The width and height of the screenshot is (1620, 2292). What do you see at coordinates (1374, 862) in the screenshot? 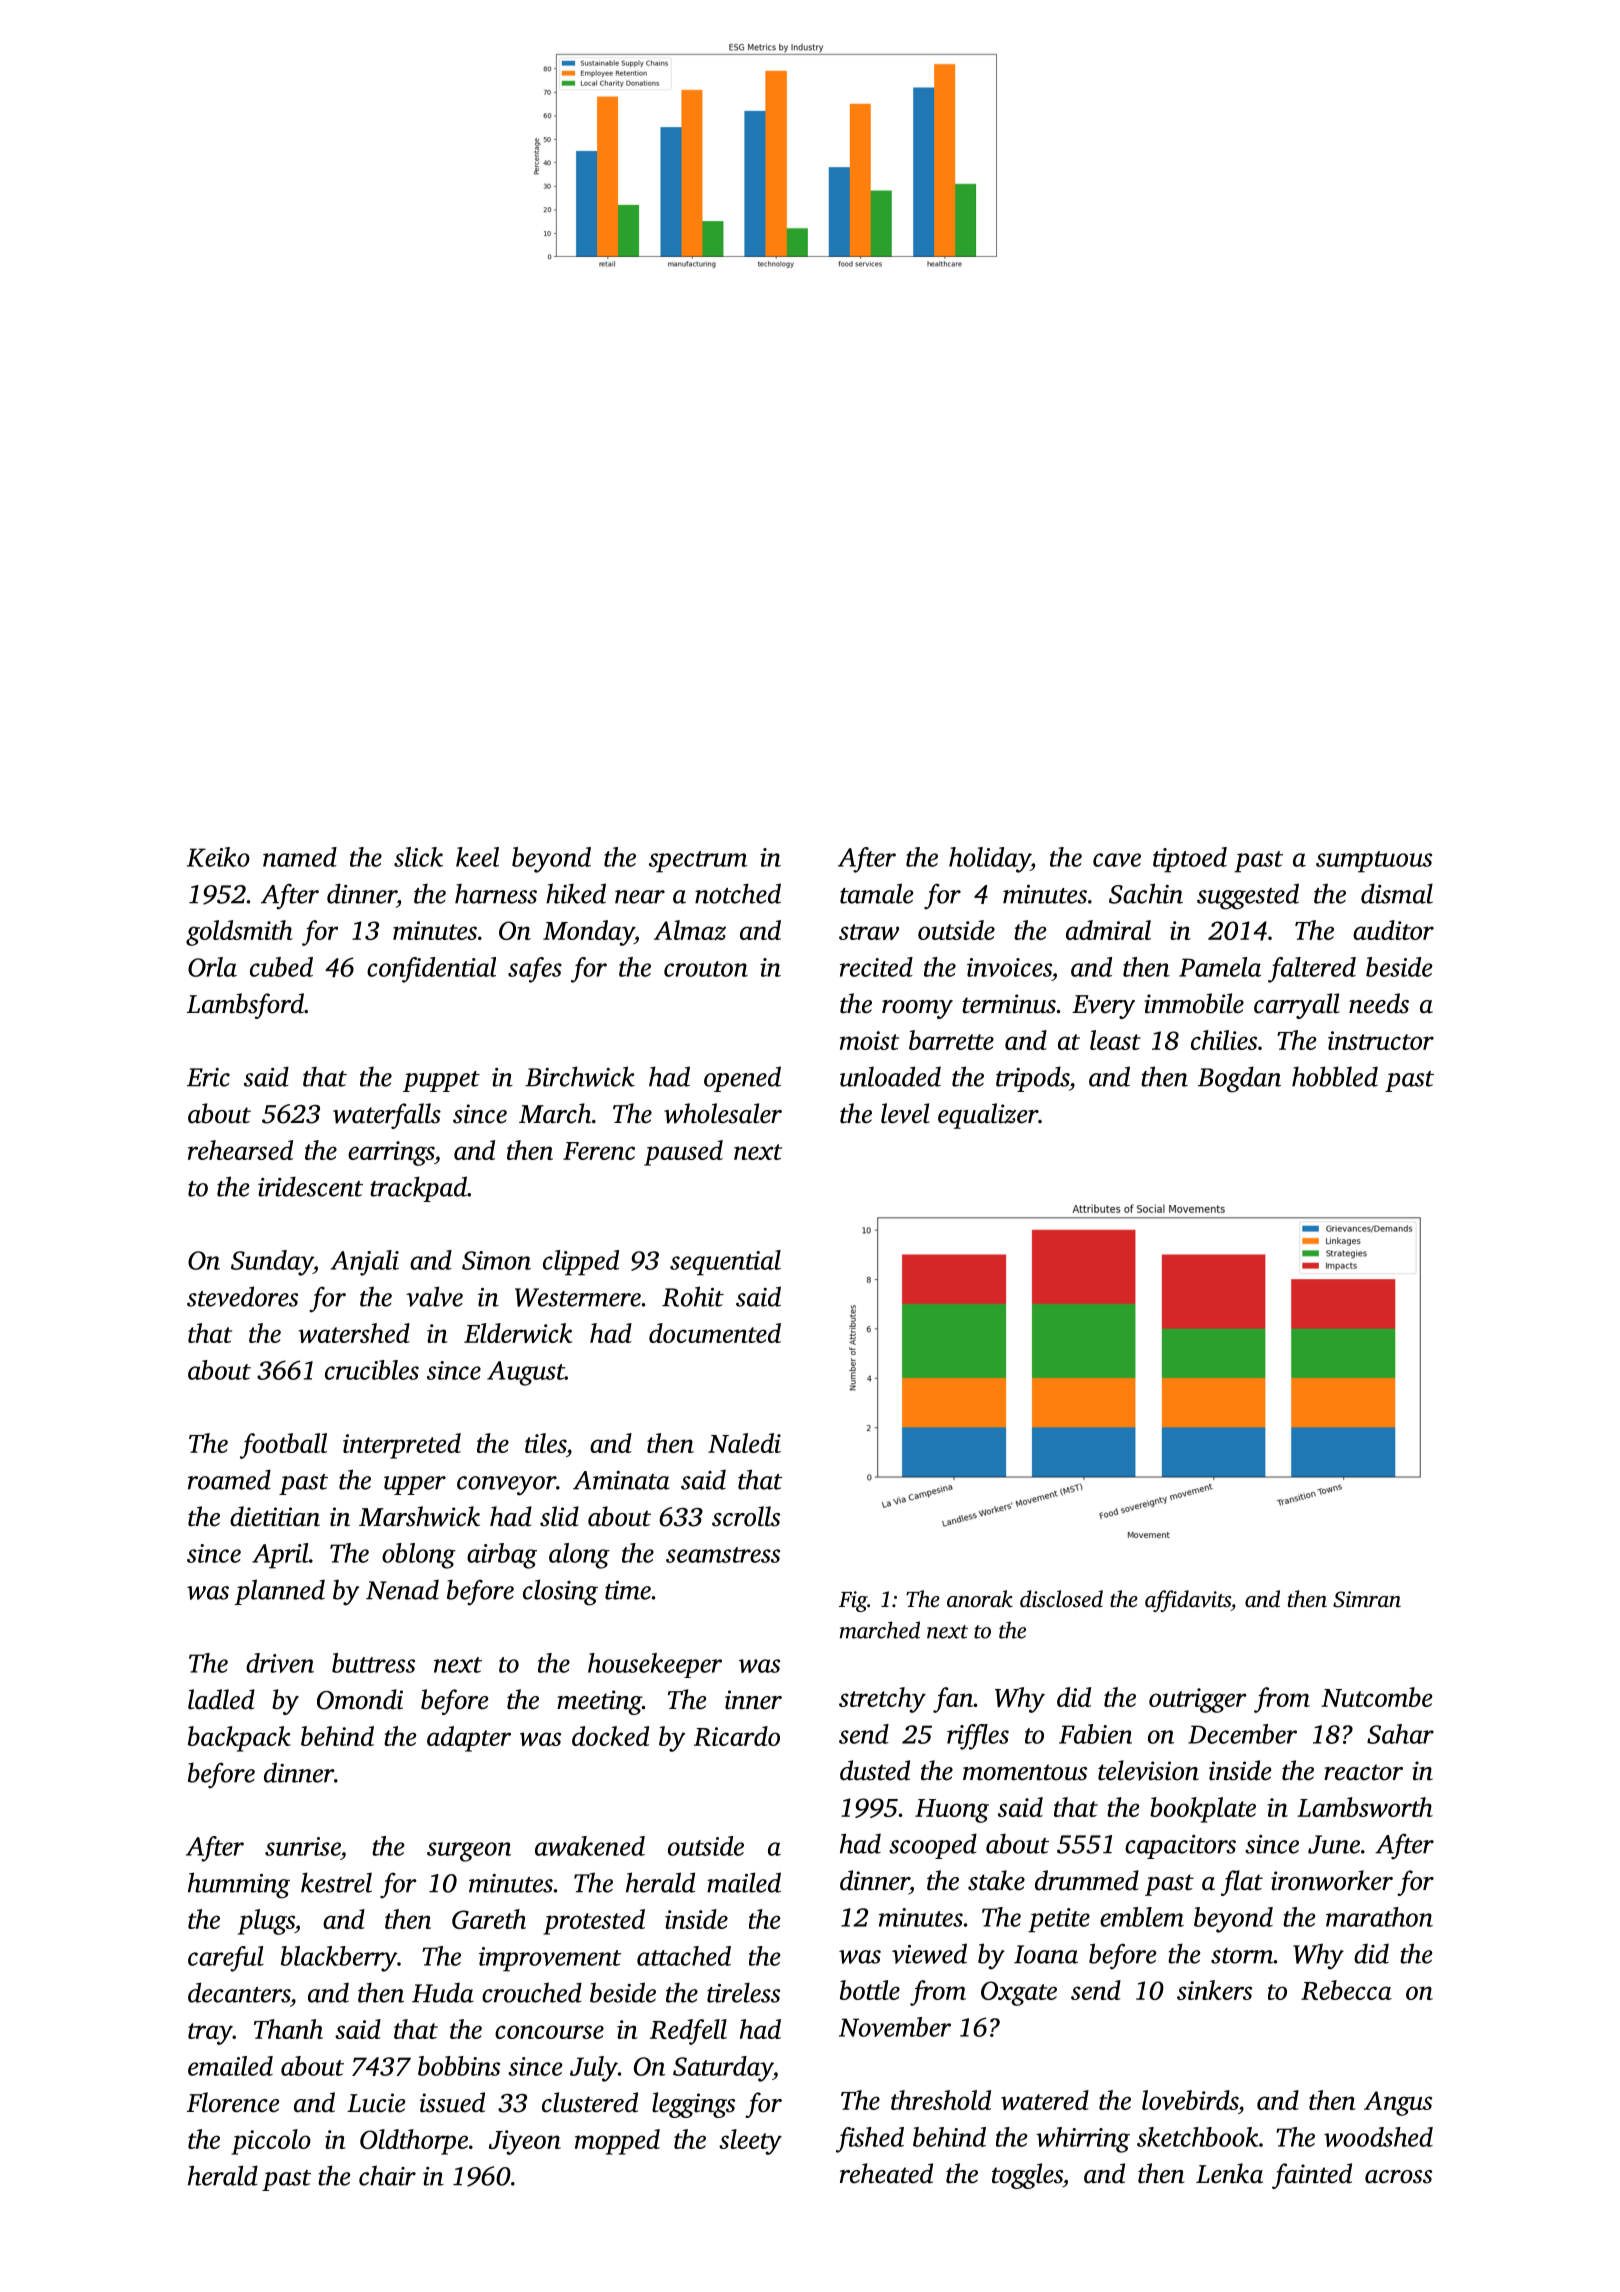
I see `sumptuous` at bounding box center [1374, 862].
